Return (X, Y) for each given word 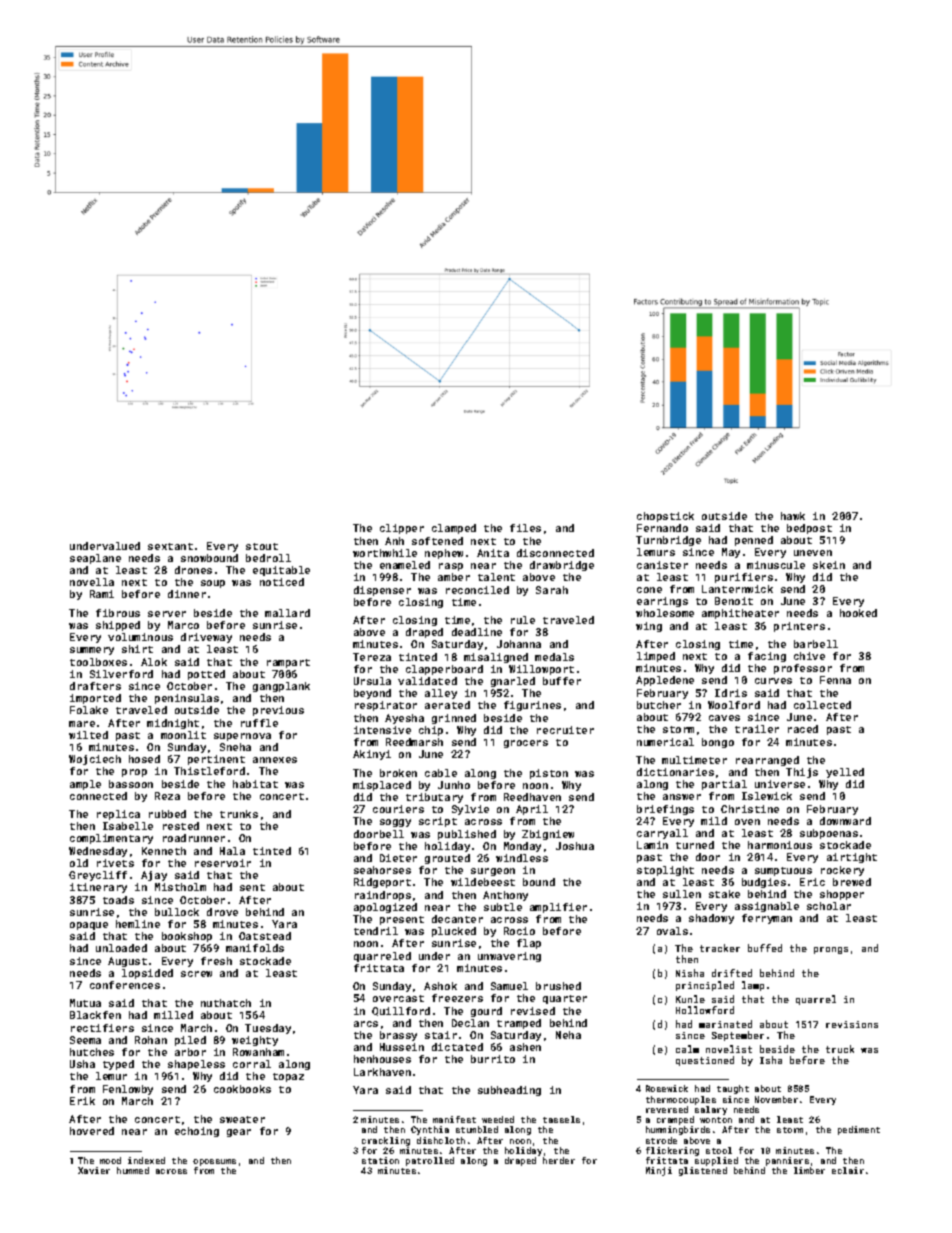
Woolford (734, 705)
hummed (133, 1170)
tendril (376, 931)
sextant (170, 546)
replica (118, 815)
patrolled (430, 1161)
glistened (703, 1171)
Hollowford (705, 1010)
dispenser (382, 591)
